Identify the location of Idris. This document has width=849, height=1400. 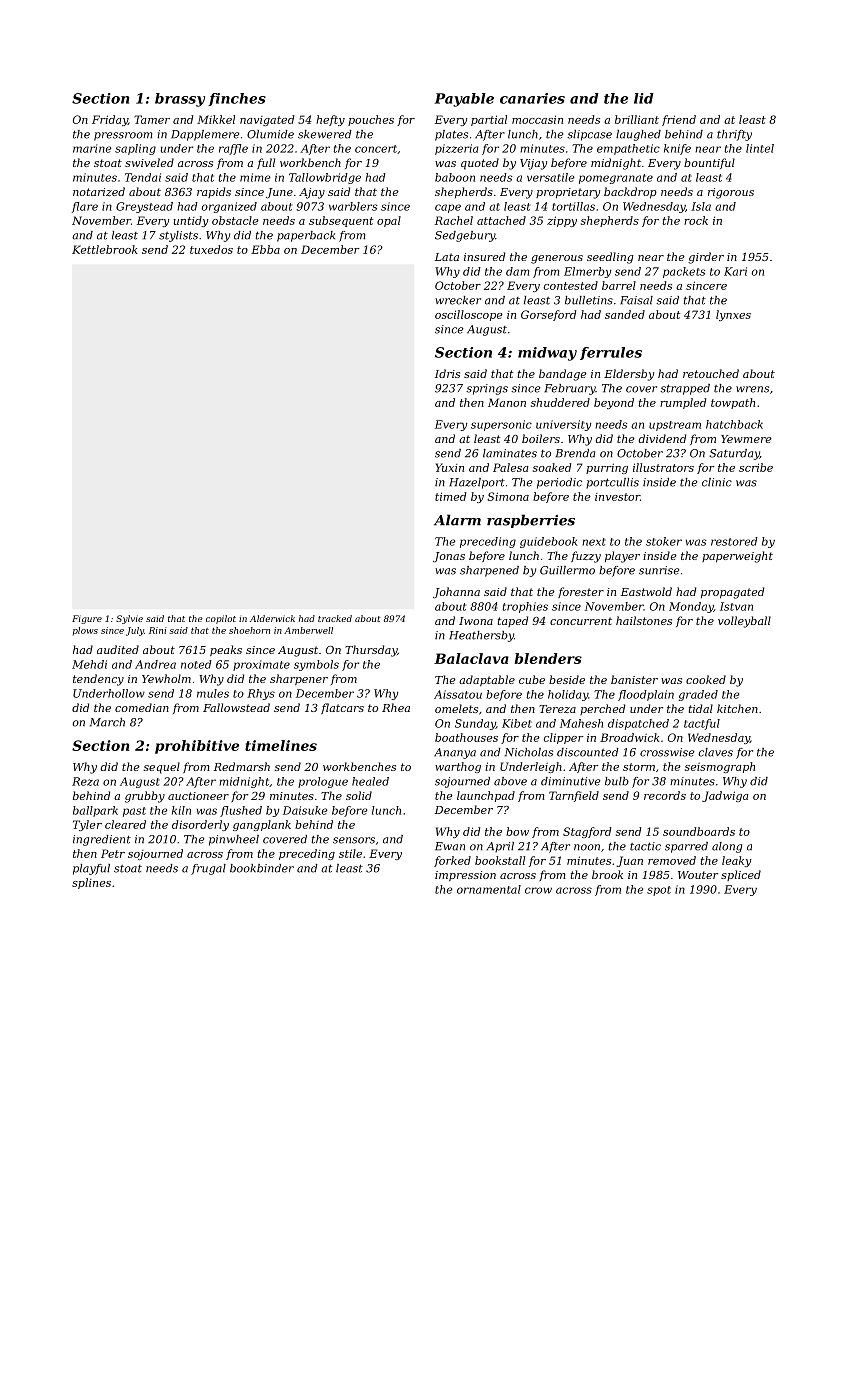
(447, 373).
